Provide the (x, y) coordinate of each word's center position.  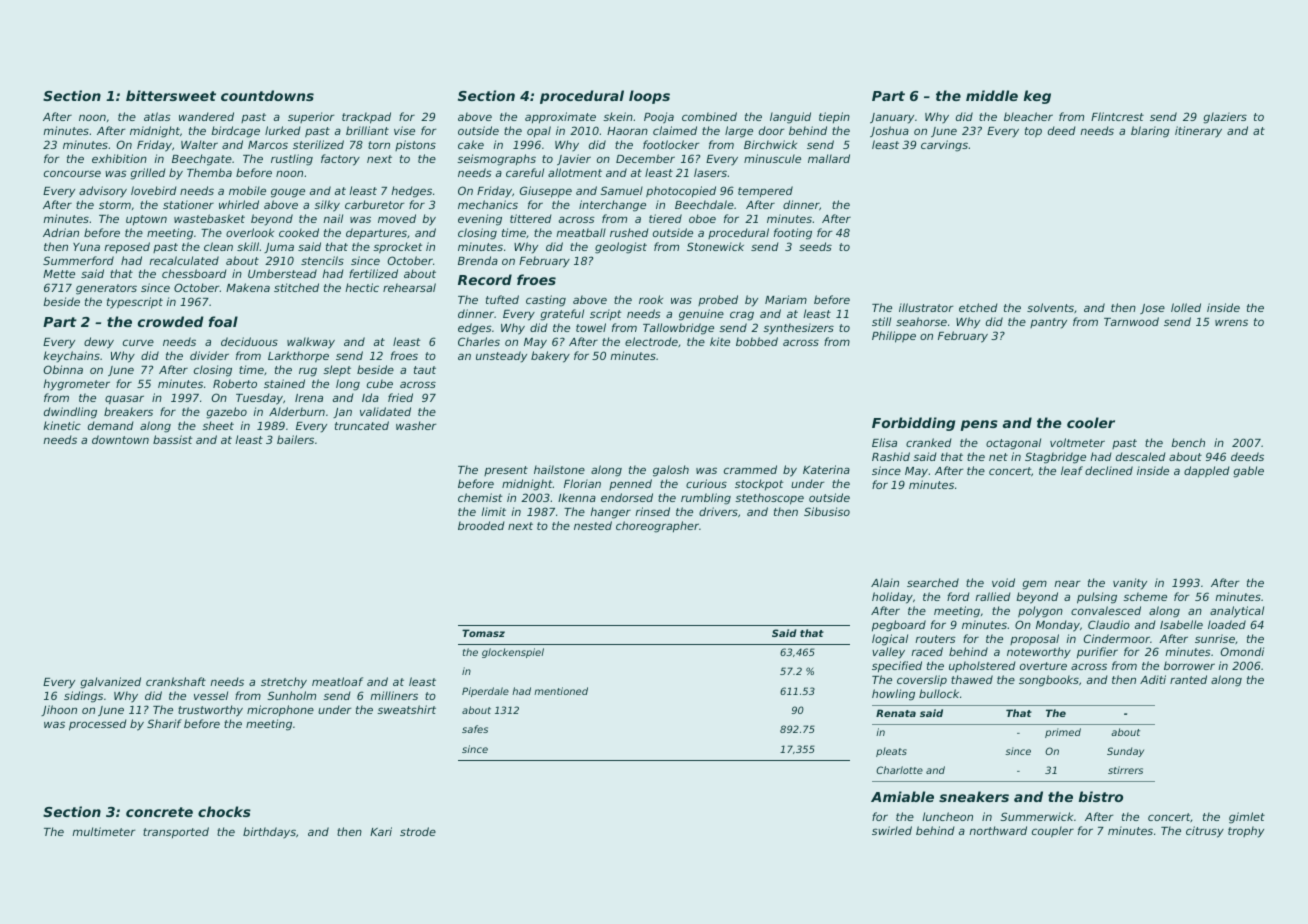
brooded (481, 525)
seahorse (921, 321)
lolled (1186, 307)
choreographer (657, 527)
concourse (72, 173)
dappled (1207, 472)
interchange (612, 206)
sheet (218, 425)
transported (176, 833)
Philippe (894, 337)
